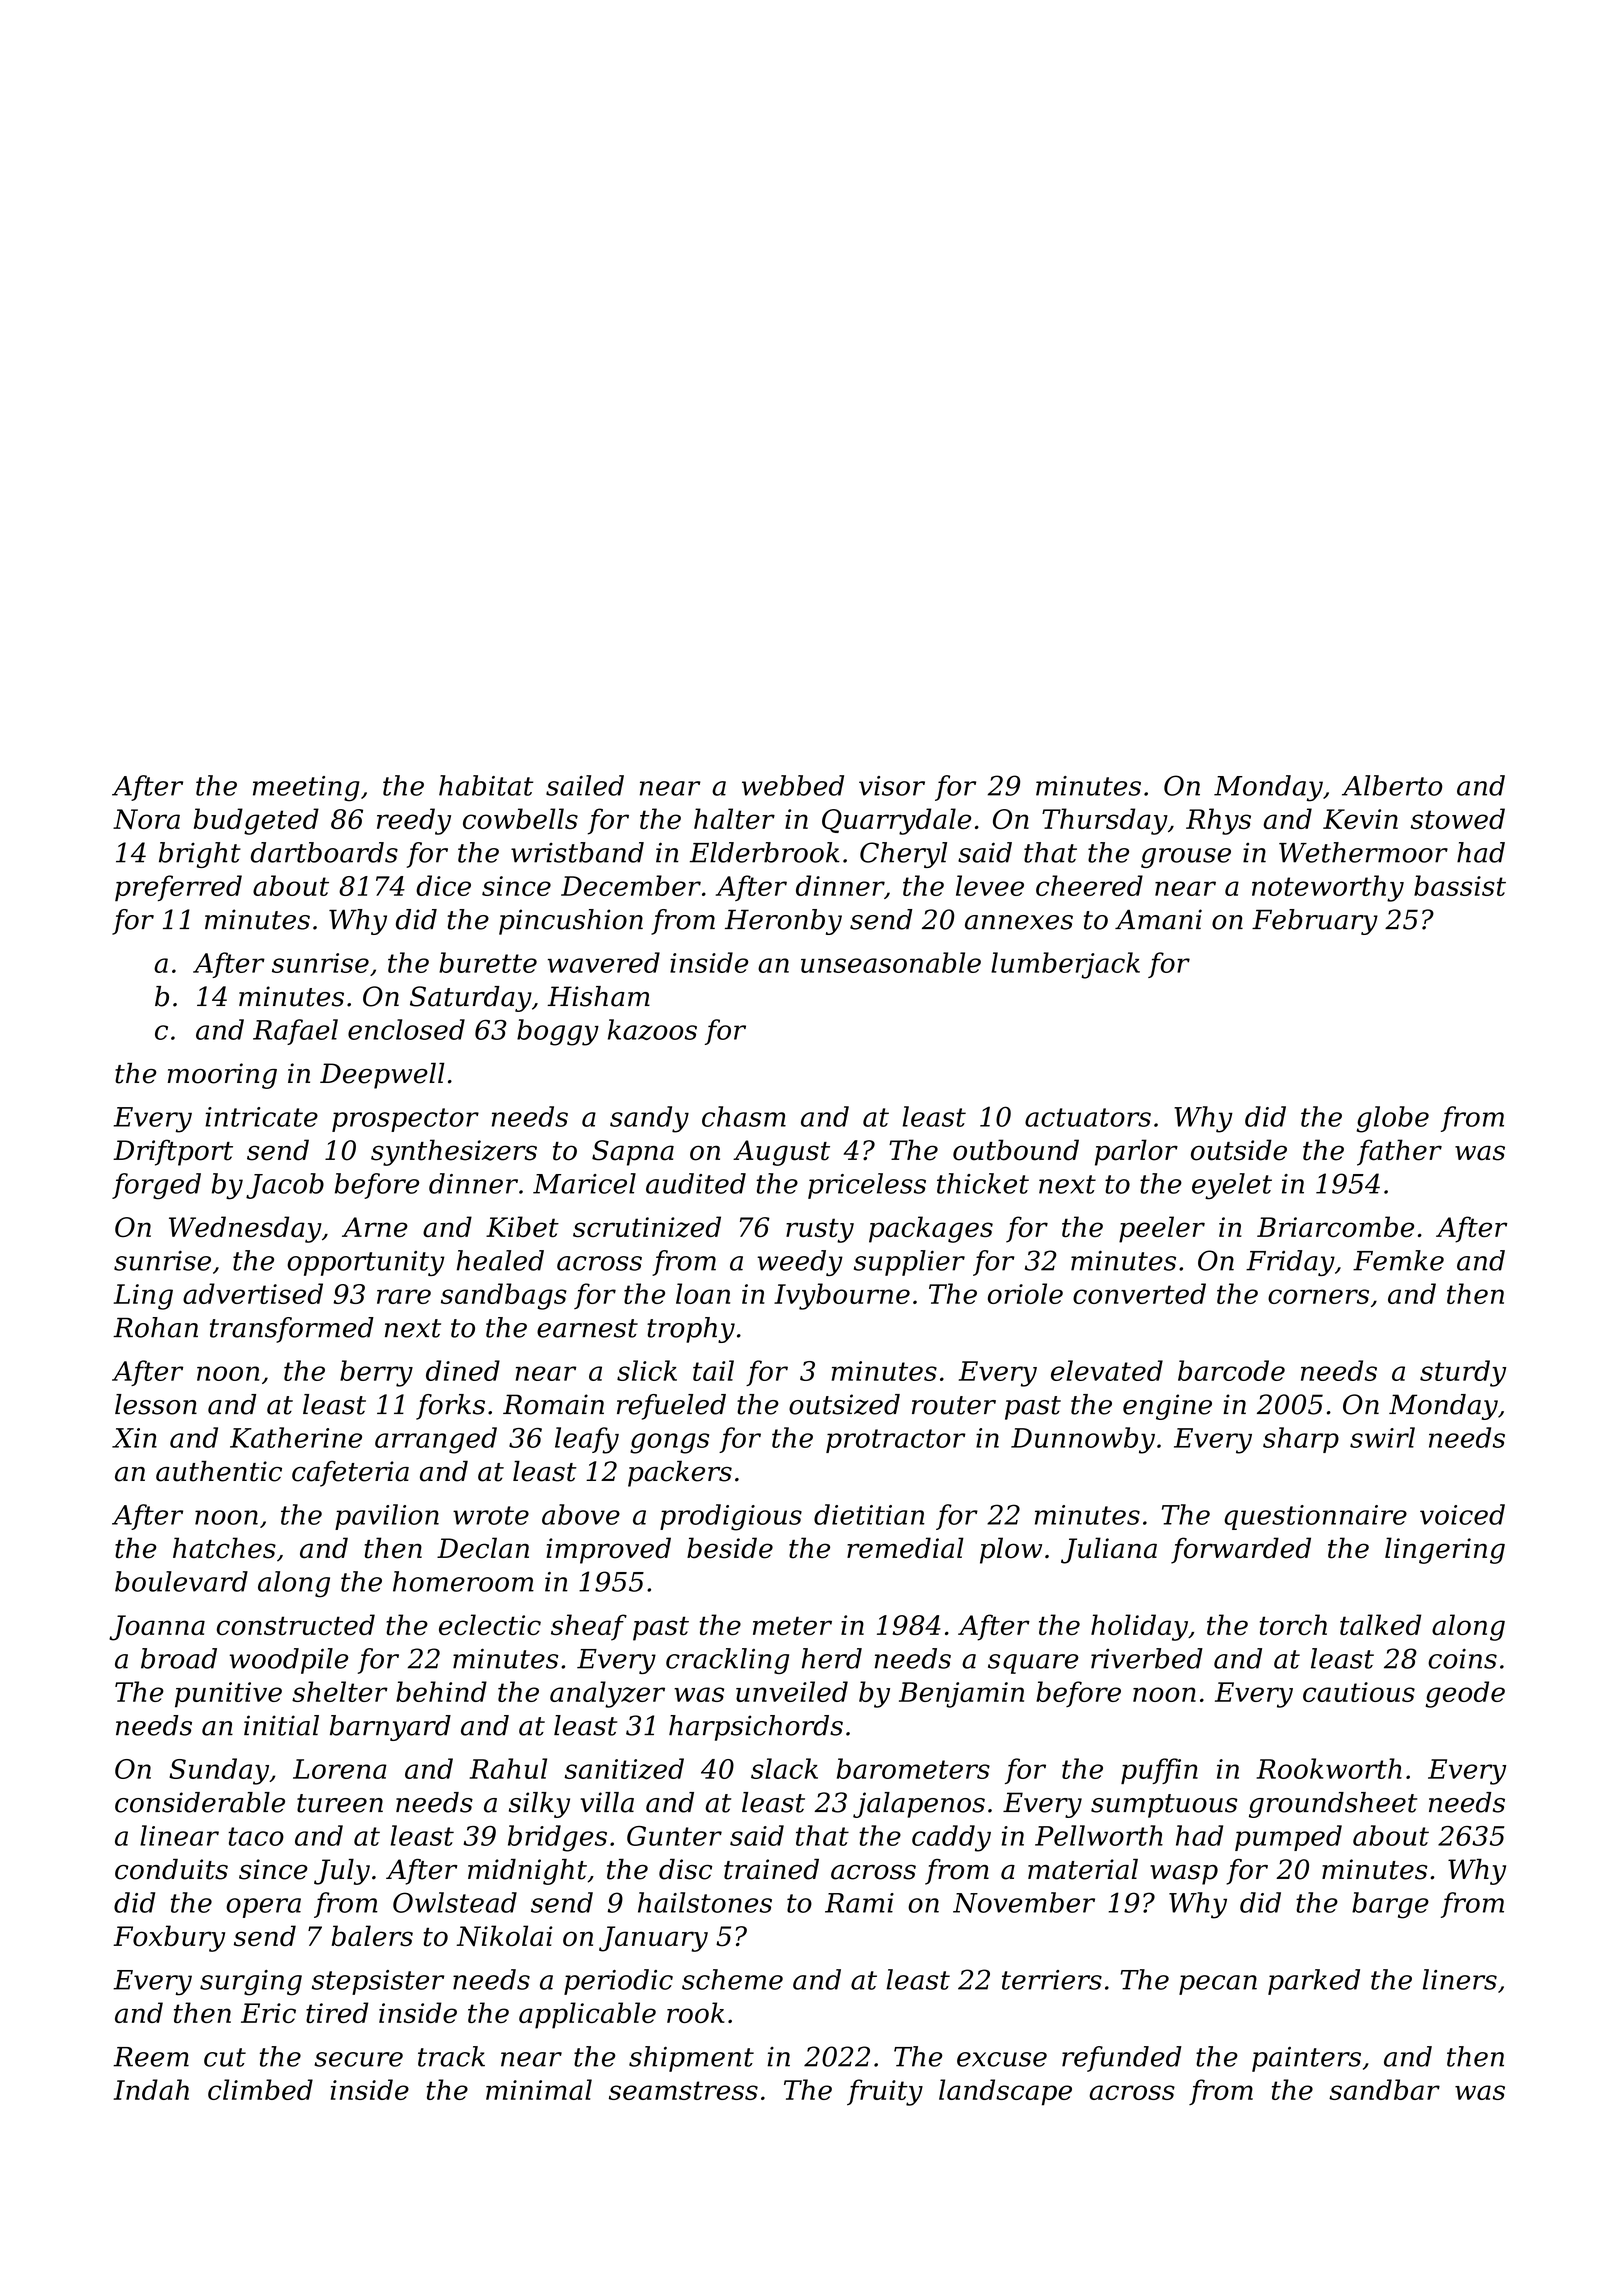 The height and width of the screenshot is (2292, 1620). What do you see at coordinates (181, 1581) in the screenshot?
I see `boulevard` at bounding box center [181, 1581].
